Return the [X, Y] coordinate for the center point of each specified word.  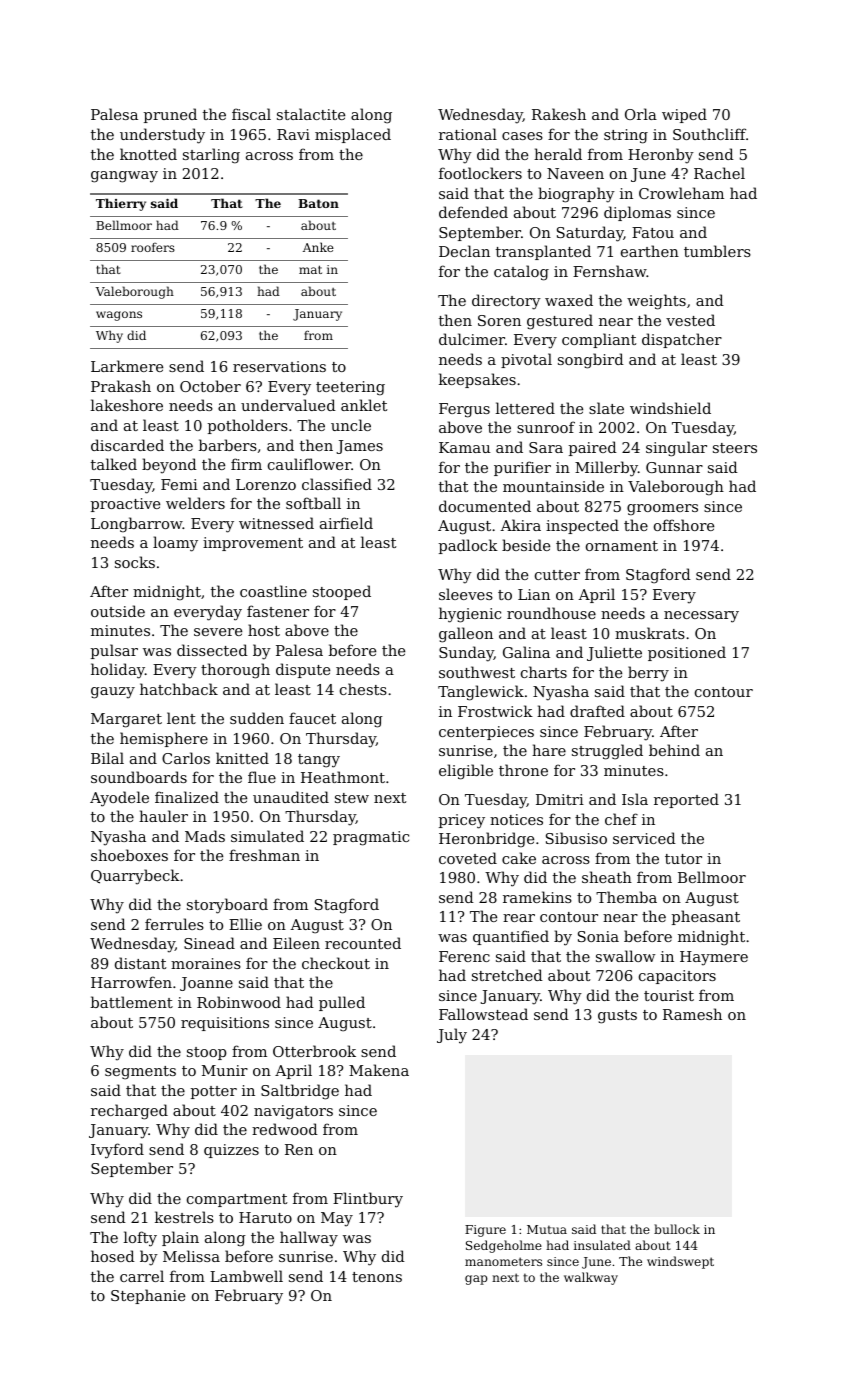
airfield [346, 523]
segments [140, 1073]
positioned [687, 653]
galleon [466, 635]
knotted [148, 154]
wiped [684, 115]
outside [118, 611]
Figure [485, 1231]
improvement [253, 544]
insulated [602, 1245]
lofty [140, 1239]
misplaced [353, 135]
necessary [701, 617]
